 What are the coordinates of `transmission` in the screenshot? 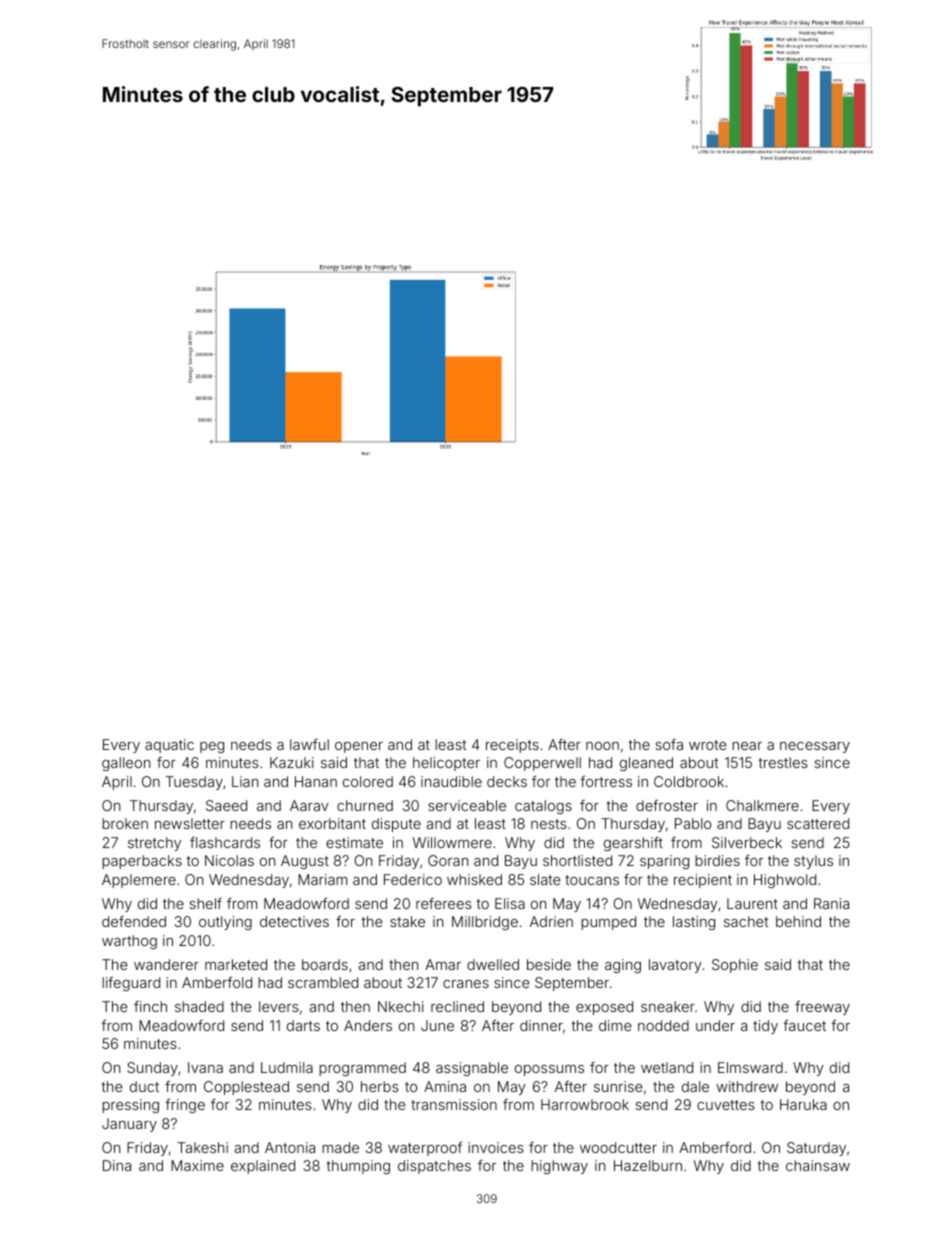 It's located at (454, 1104).
